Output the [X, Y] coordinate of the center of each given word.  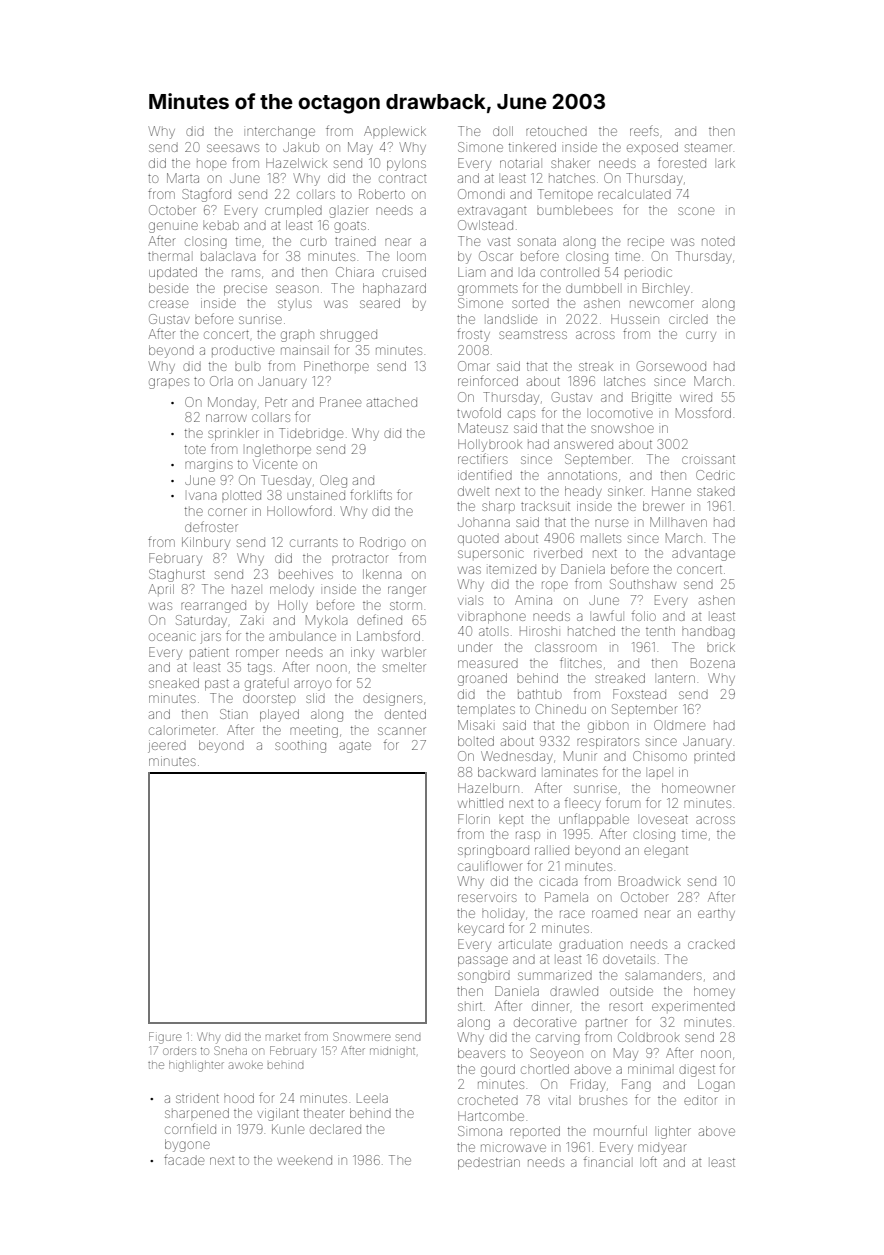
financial [607, 1161]
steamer [708, 147]
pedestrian [489, 1163]
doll [503, 131]
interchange [281, 132]
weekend [304, 1161]
